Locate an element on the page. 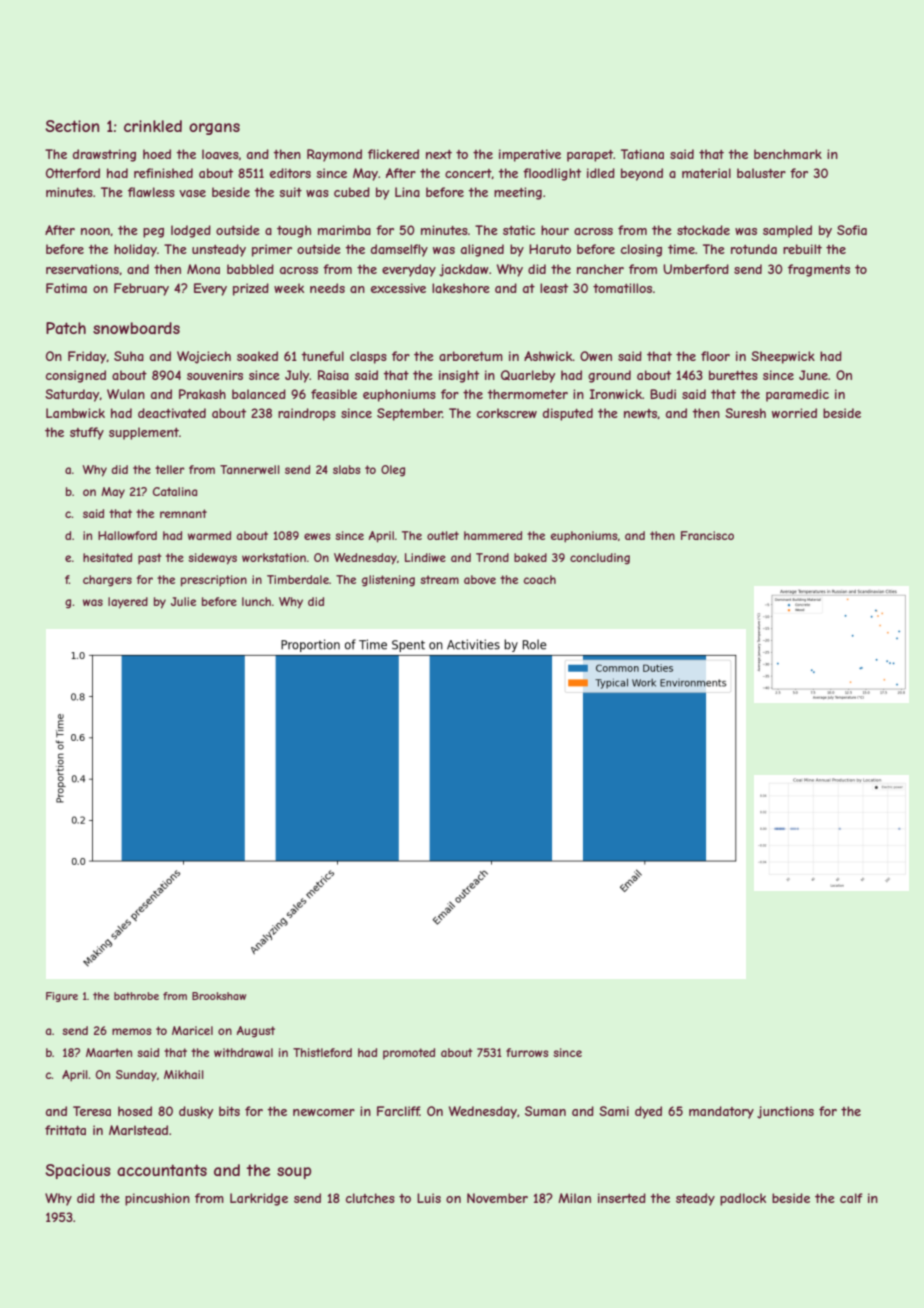  Sheepwick is located at coordinates (783, 357).
